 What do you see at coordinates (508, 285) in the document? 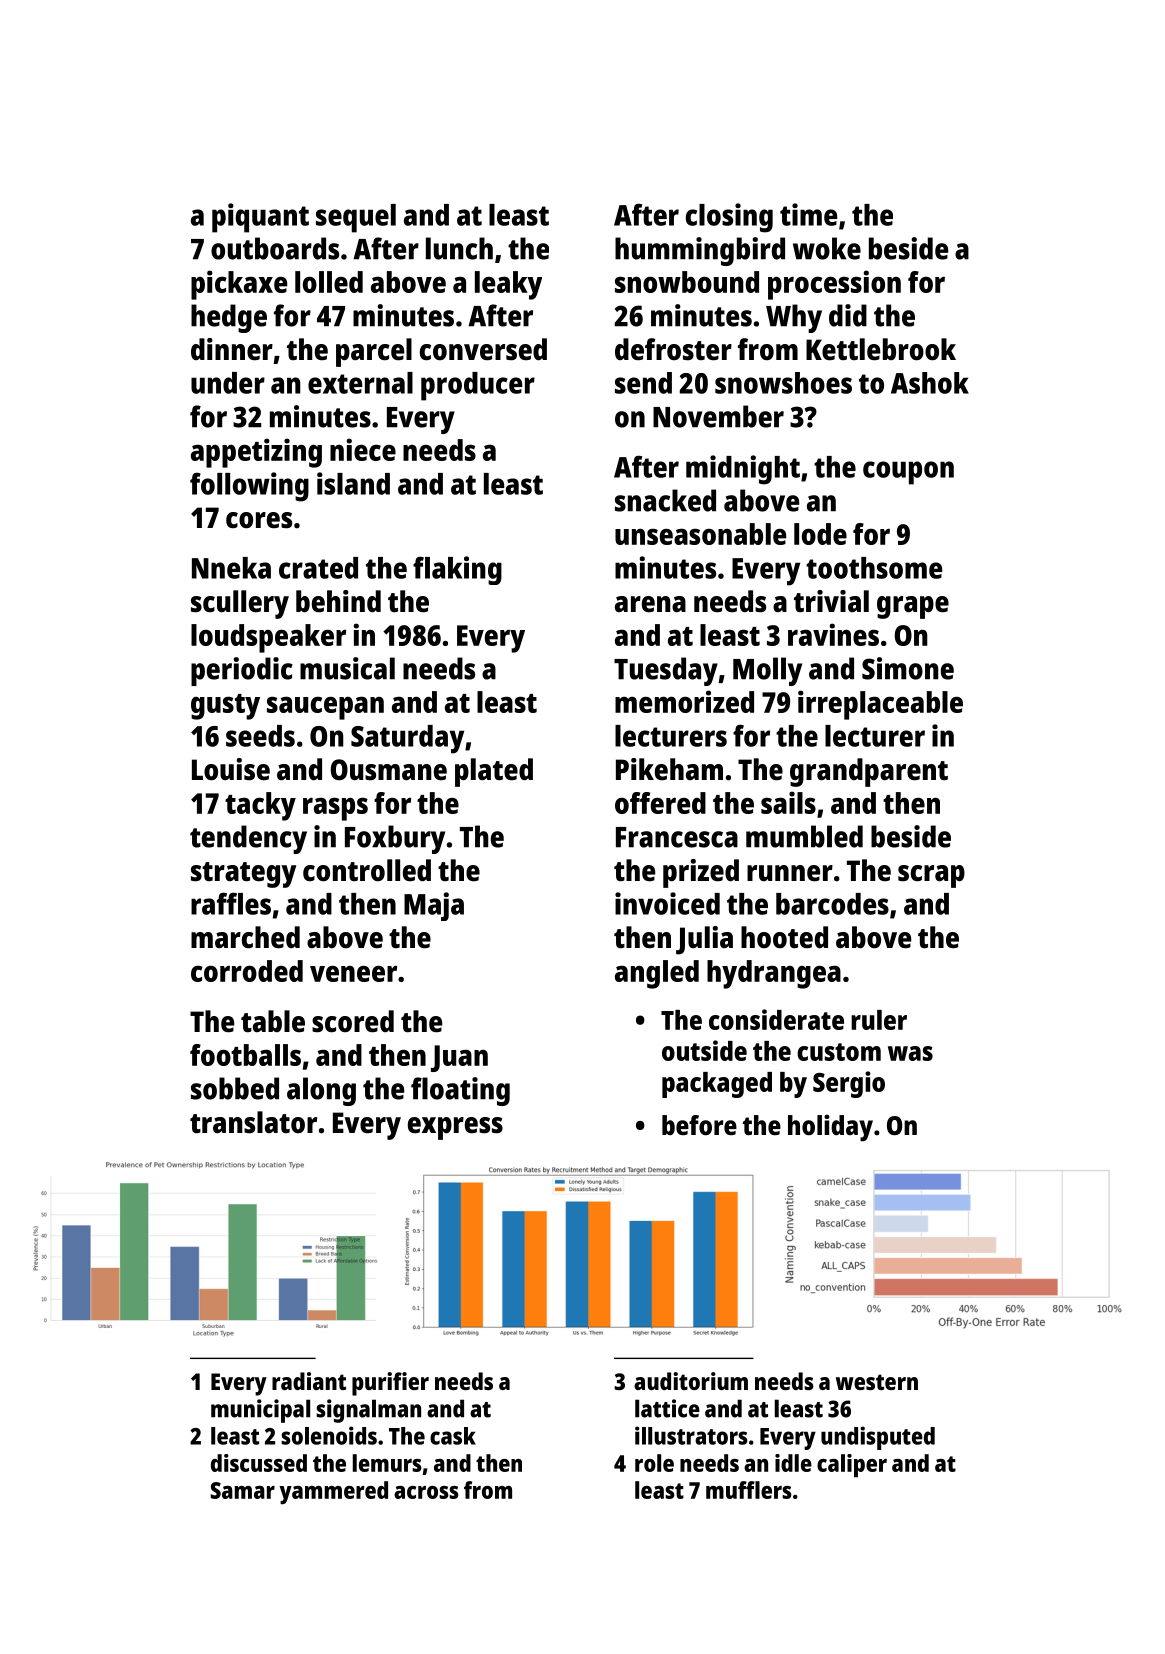
I see `leaky` at bounding box center [508, 285].
